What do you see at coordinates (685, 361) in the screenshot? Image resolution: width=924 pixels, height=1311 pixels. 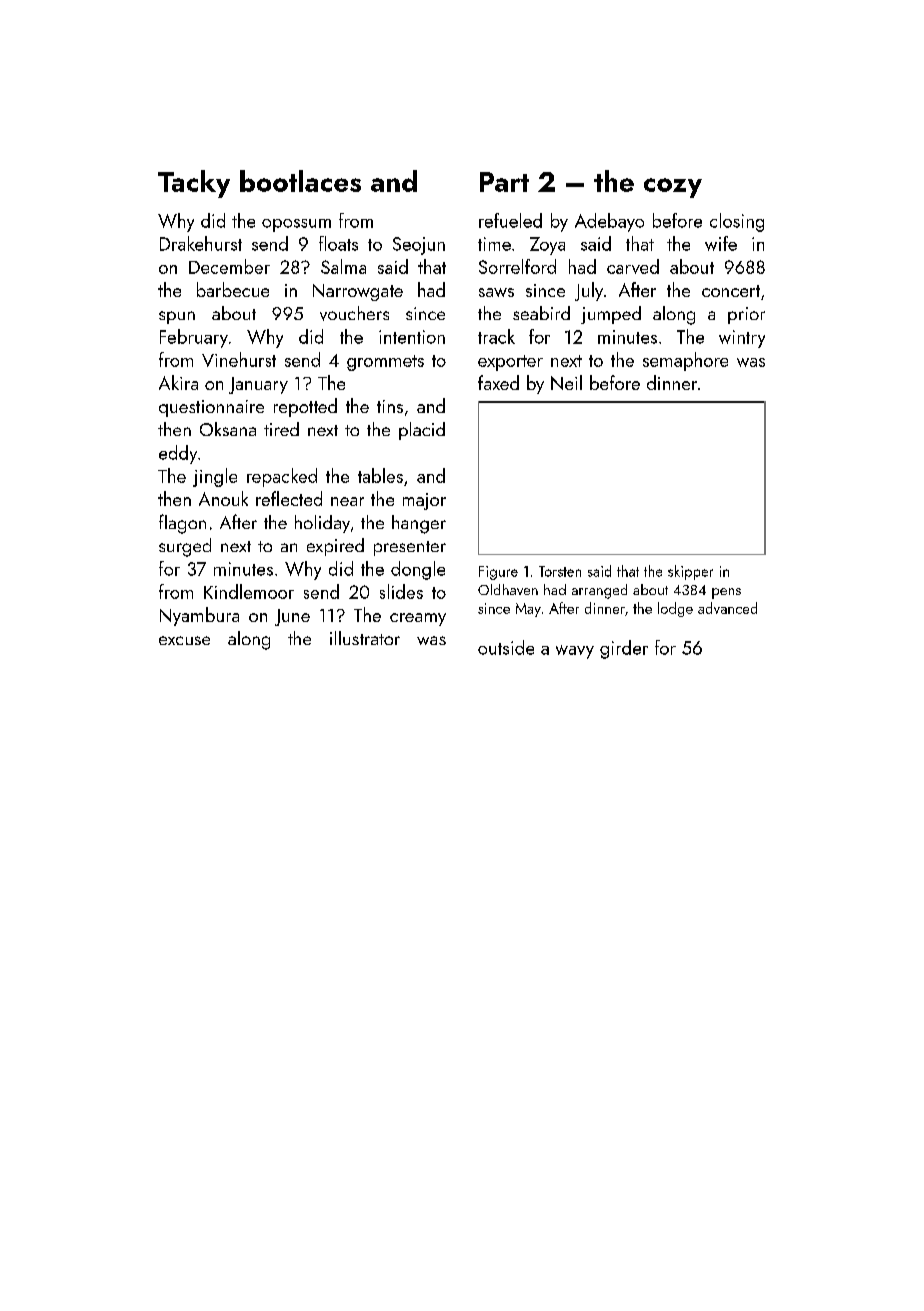 I see `semaphore` at bounding box center [685, 361].
